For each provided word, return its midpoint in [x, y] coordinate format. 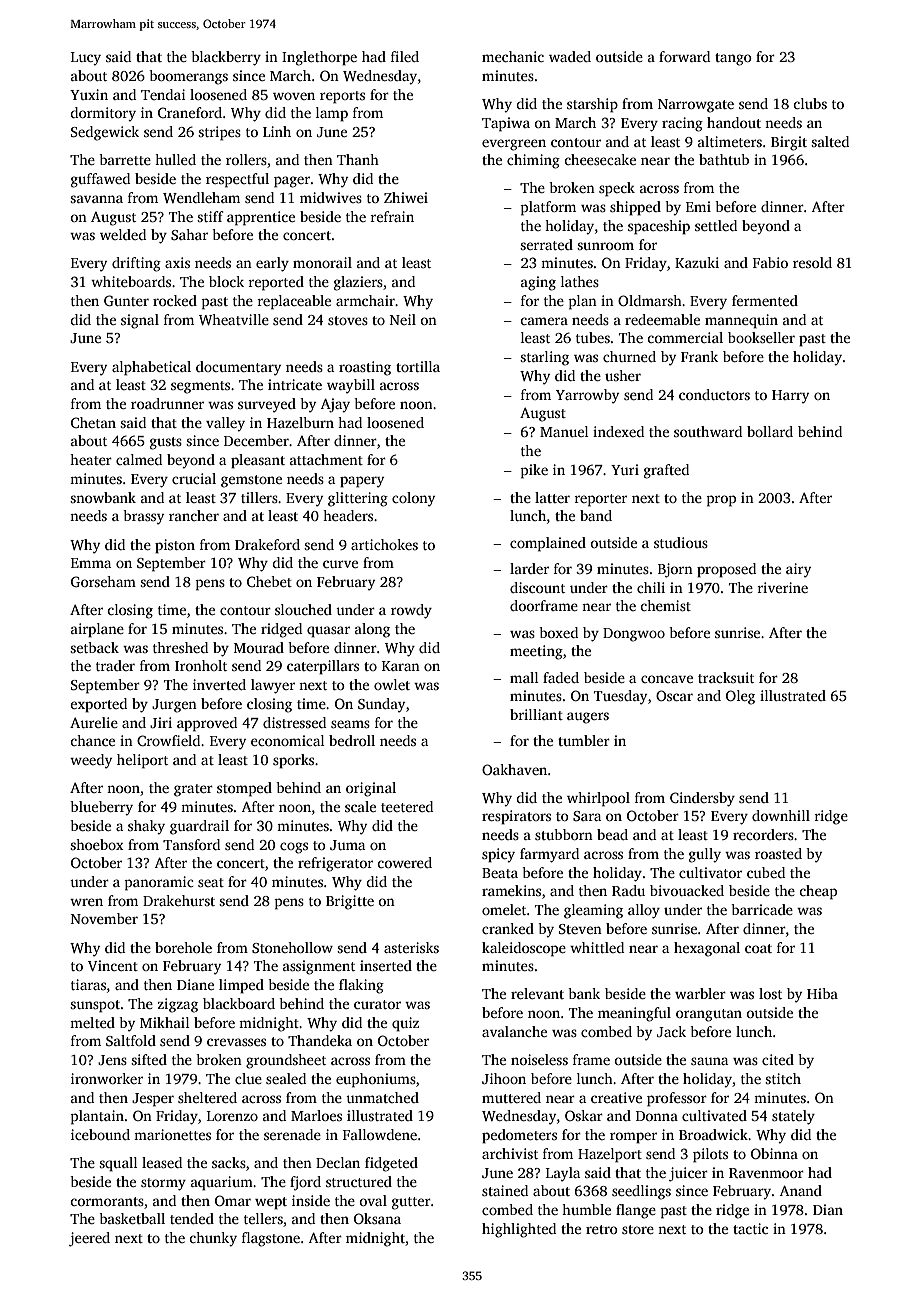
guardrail [199, 827]
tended [192, 1218]
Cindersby [702, 799]
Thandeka [320, 1040]
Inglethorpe [319, 58]
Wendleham [201, 197]
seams [350, 724]
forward [684, 56]
